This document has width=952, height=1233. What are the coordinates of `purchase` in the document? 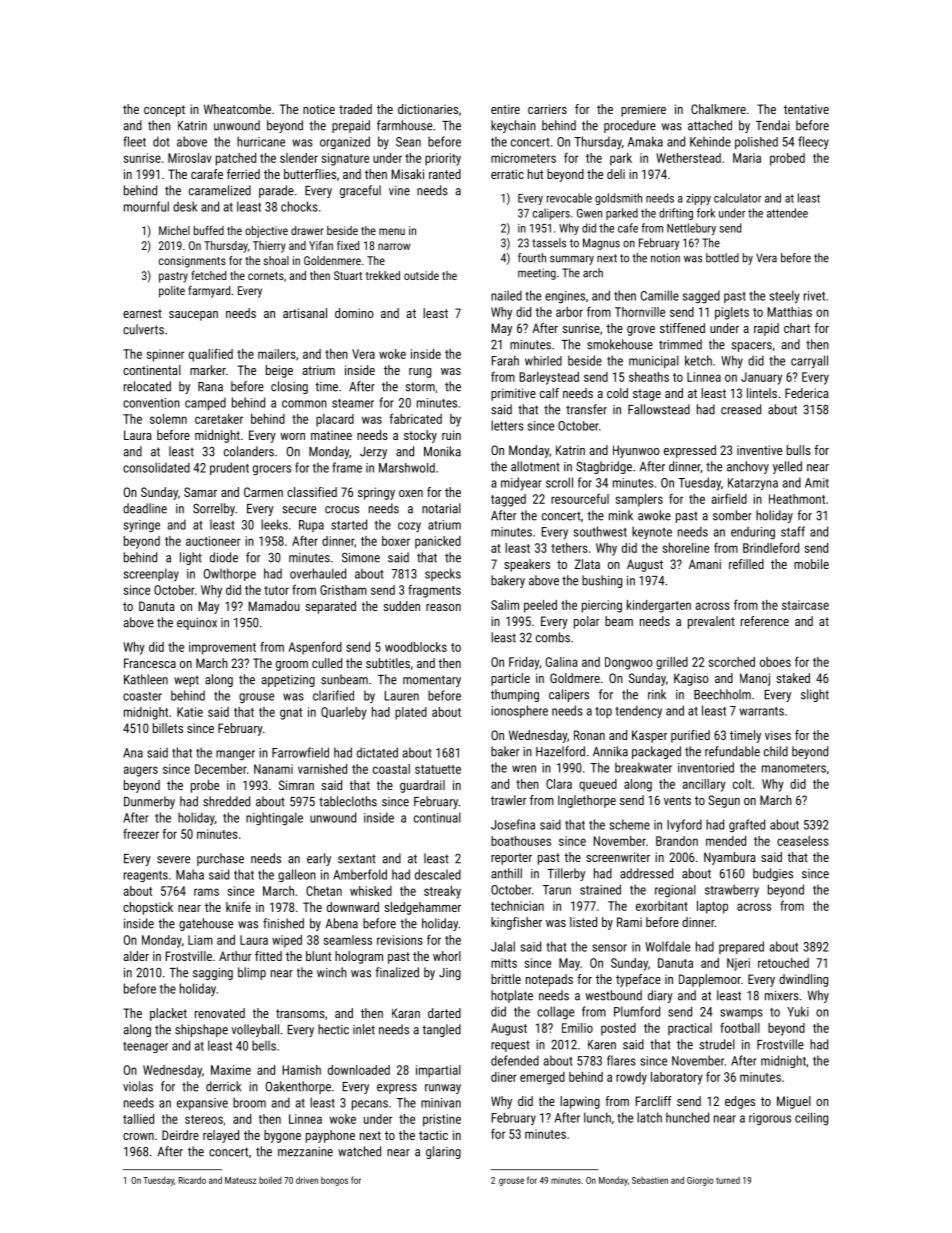 It's located at (220, 859).
